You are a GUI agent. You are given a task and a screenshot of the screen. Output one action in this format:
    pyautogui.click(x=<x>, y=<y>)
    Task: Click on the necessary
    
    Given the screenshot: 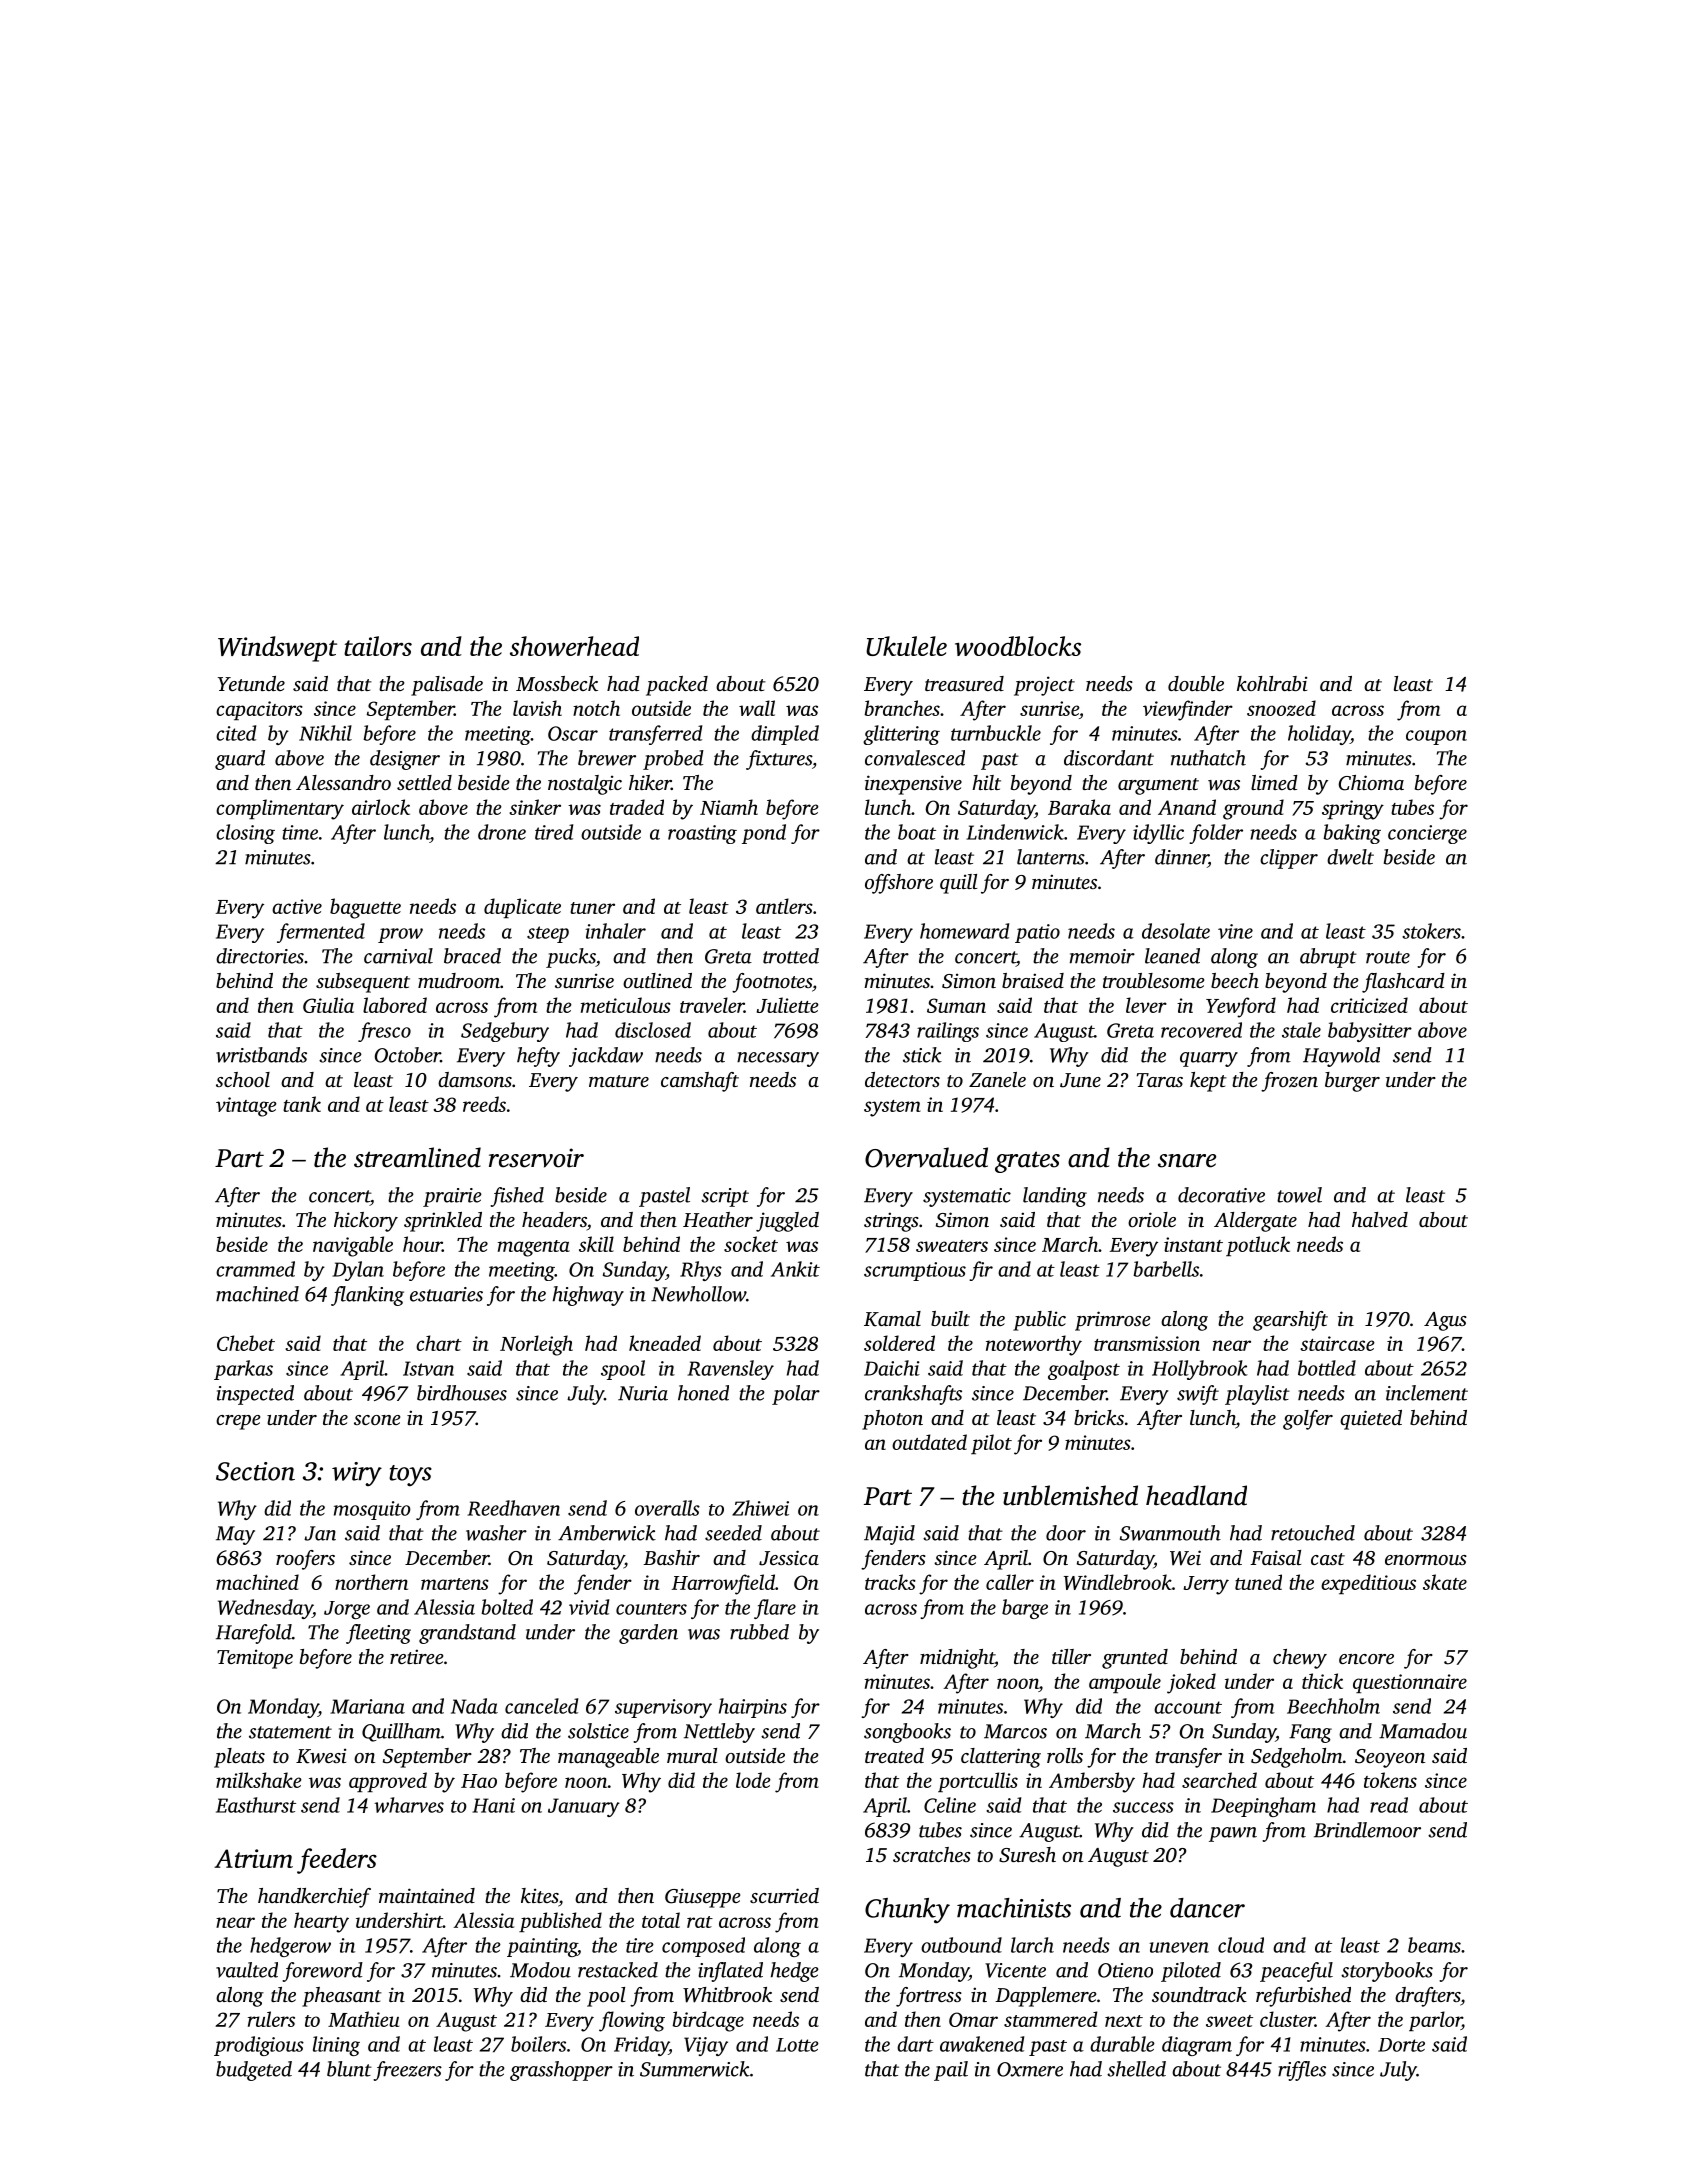 What is the action you would take?
    pyautogui.click(x=778, y=1059)
